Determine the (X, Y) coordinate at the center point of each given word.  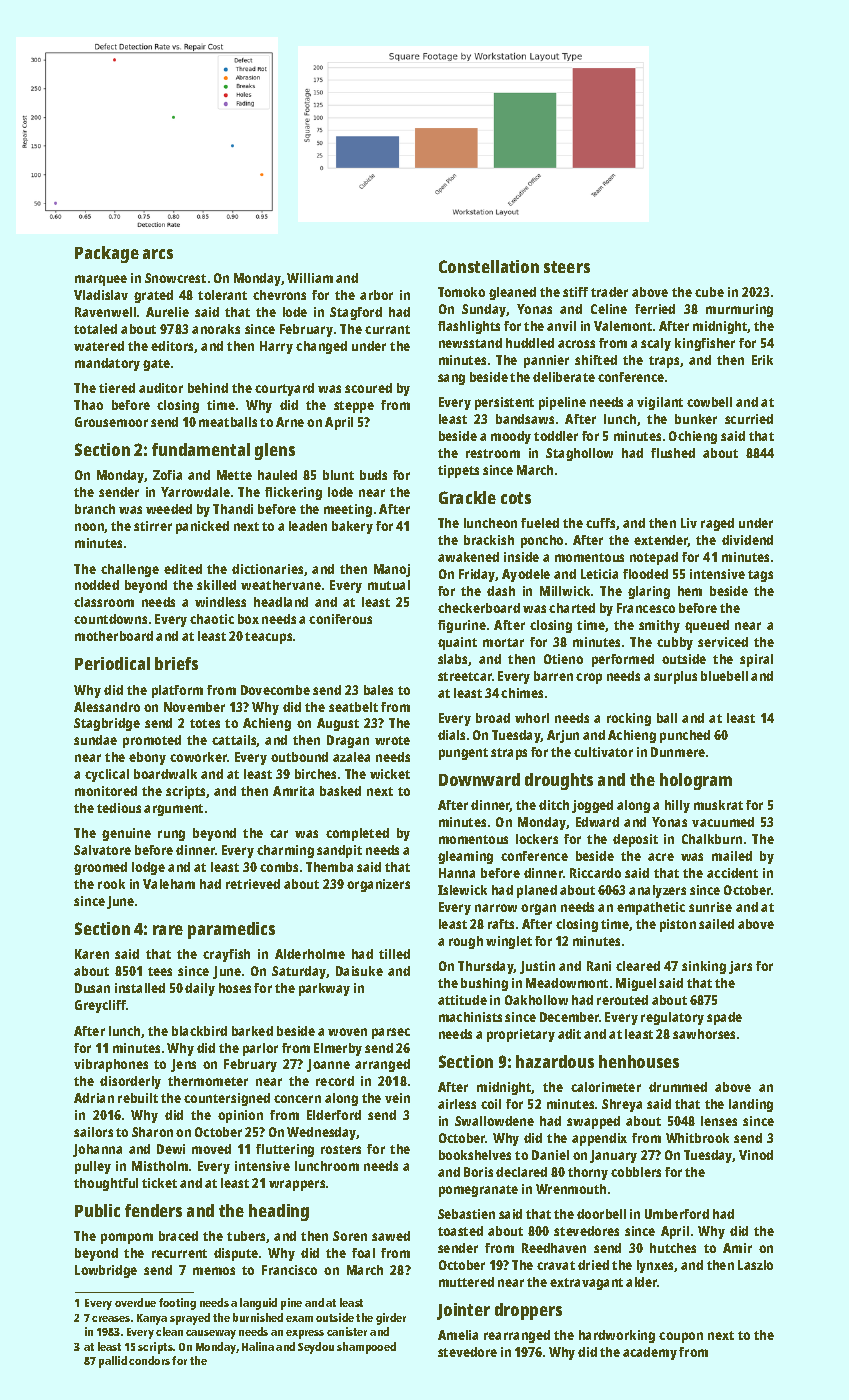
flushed (673, 453)
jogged (592, 806)
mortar (503, 642)
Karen (92, 954)
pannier (546, 361)
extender (661, 541)
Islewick (462, 890)
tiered (117, 388)
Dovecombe (275, 690)
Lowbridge (106, 1271)
